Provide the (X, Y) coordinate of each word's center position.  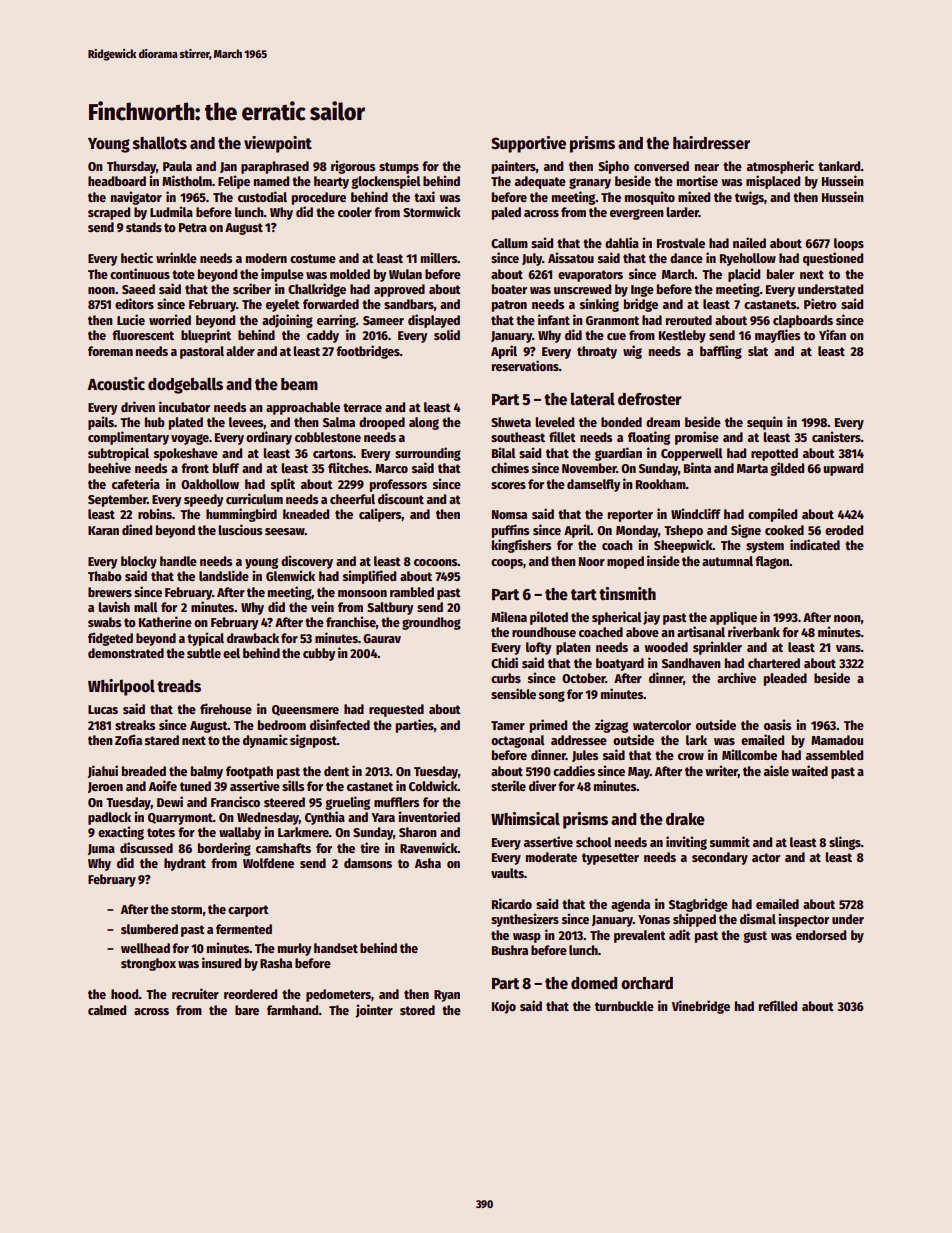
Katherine (165, 621)
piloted (549, 618)
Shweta (511, 422)
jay (651, 618)
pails (101, 423)
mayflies (777, 336)
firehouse (226, 708)
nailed (749, 242)
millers (439, 257)
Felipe (234, 182)
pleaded (785, 679)
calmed (107, 1010)
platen (573, 648)
